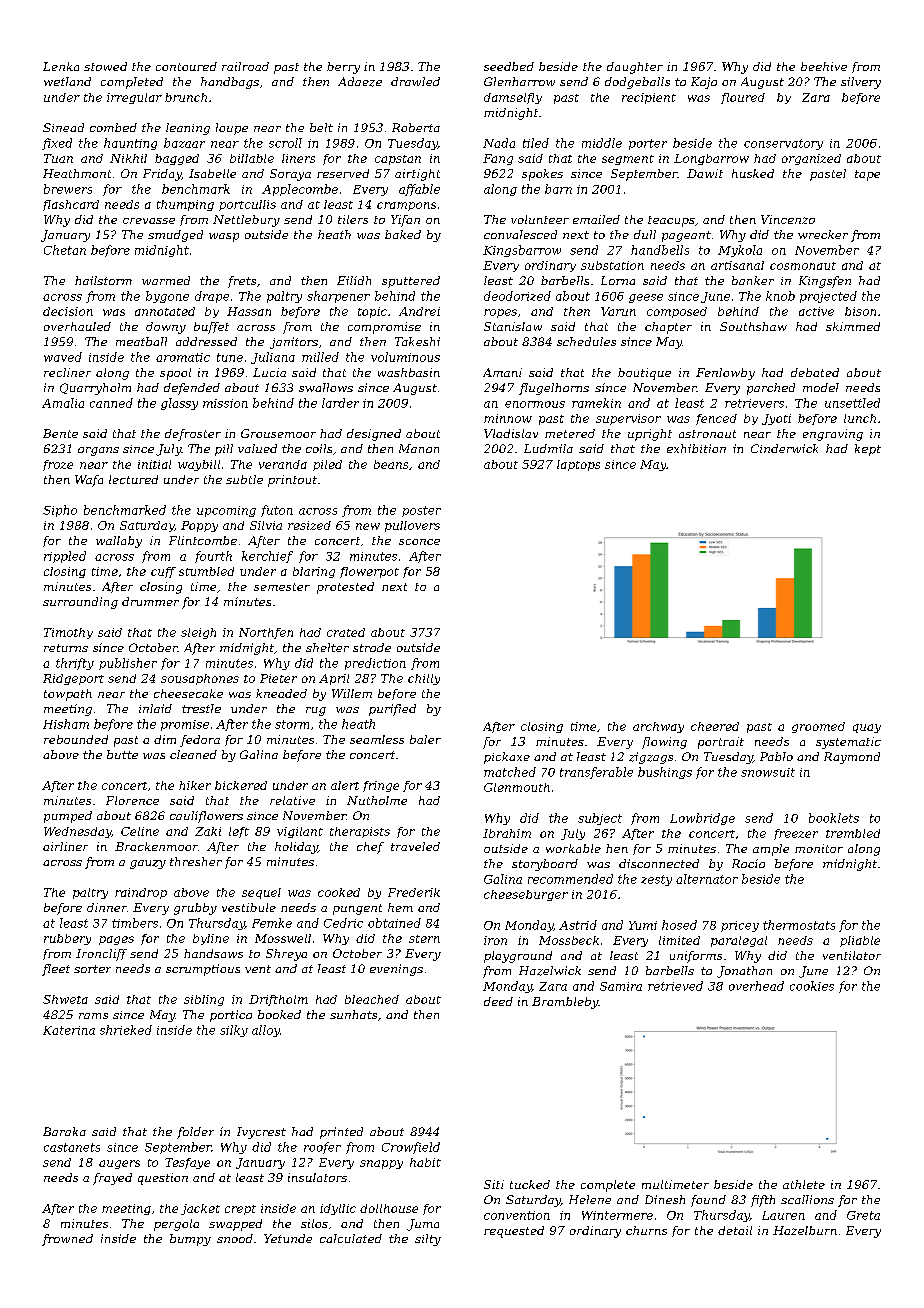 The height and width of the screenshot is (1308, 924). Describe the element at coordinates (508, 418) in the screenshot. I see `minnow` at that location.
